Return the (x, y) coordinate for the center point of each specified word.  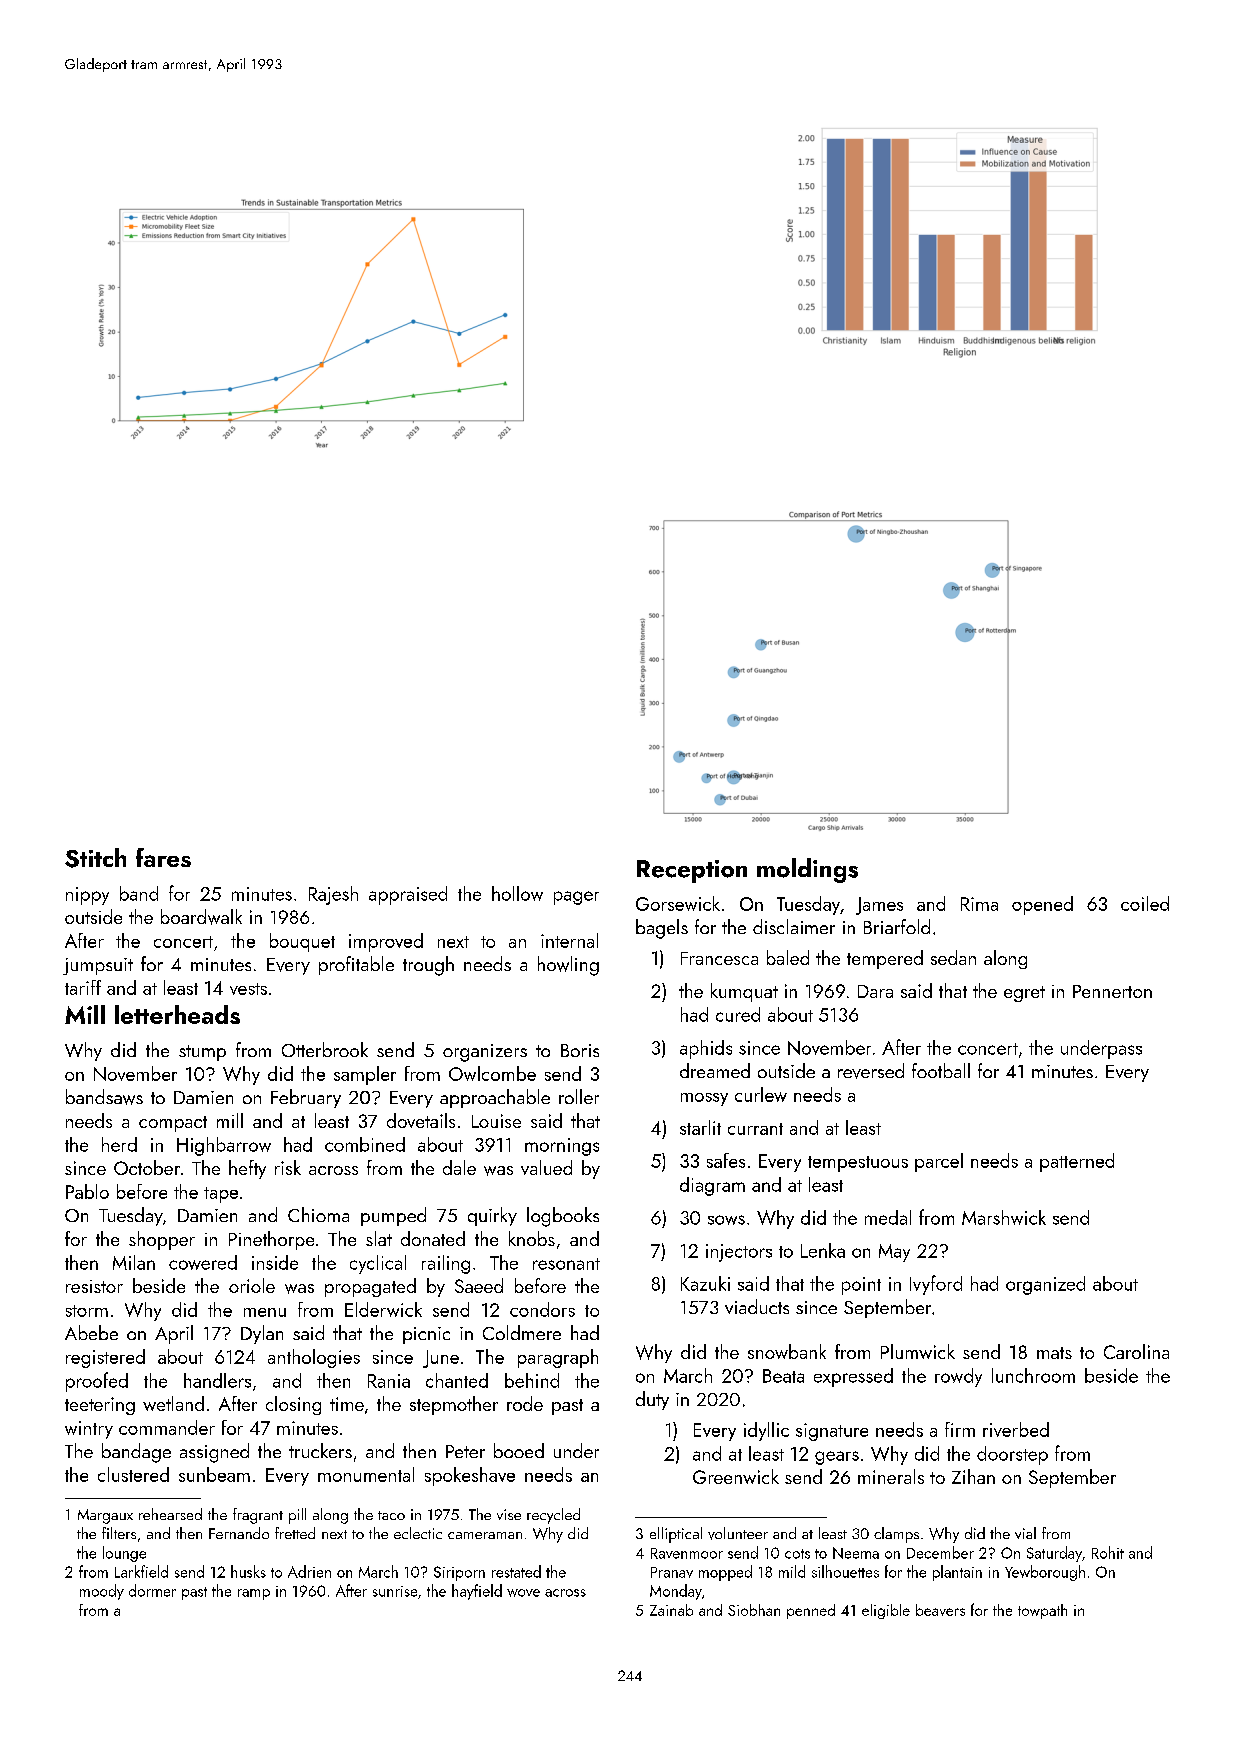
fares (163, 857)
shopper (162, 1240)
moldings (807, 870)
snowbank (787, 1351)
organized (1045, 1285)
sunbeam (214, 1474)
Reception (692, 871)
